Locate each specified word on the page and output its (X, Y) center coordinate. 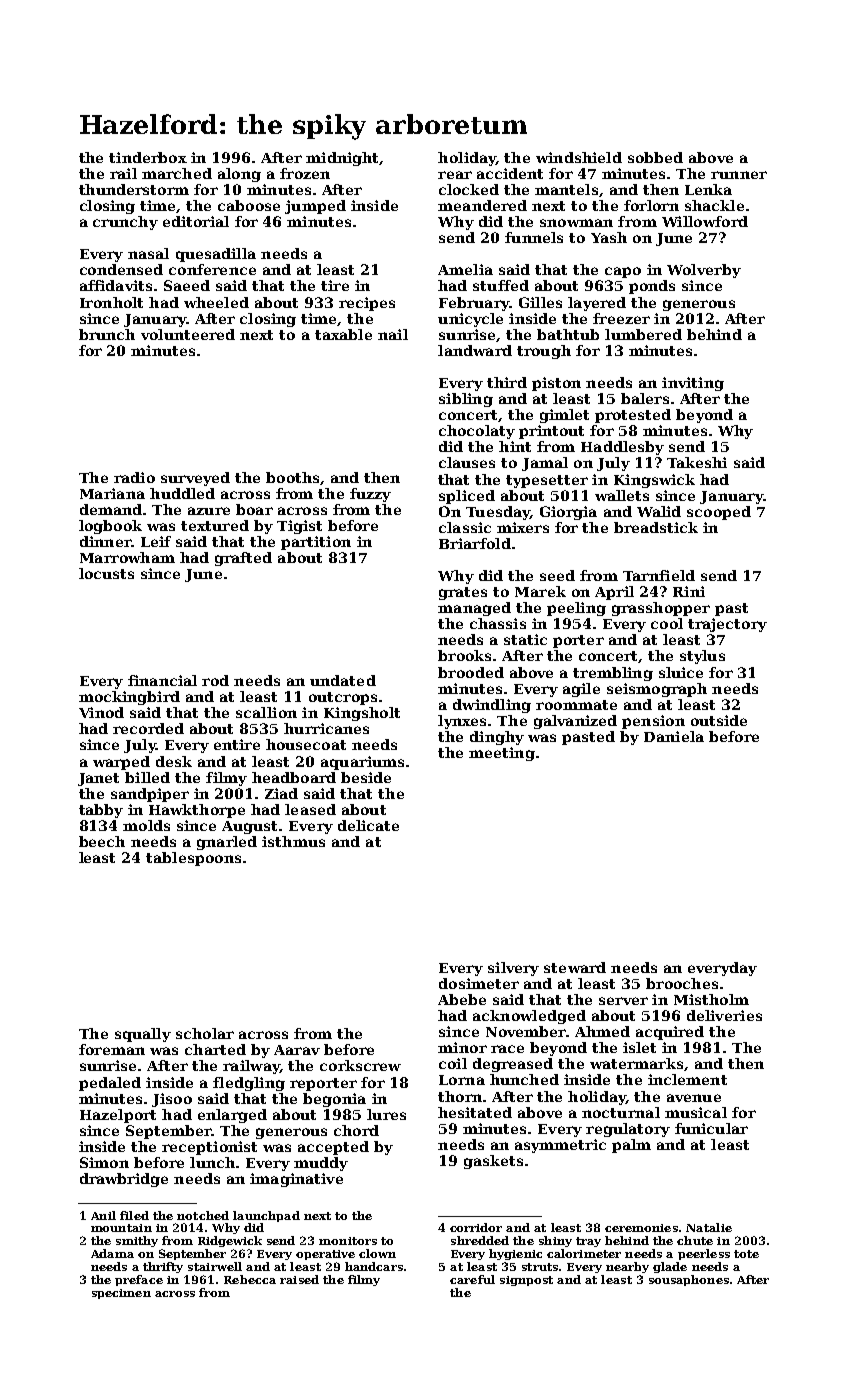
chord (356, 1130)
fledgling (249, 1084)
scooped (719, 513)
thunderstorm (134, 189)
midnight (342, 159)
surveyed (195, 479)
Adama (112, 1253)
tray (588, 1242)
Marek (540, 591)
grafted (243, 559)
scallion (266, 712)
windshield (579, 157)
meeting (502, 754)
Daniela (674, 736)
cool (667, 623)
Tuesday (498, 513)
